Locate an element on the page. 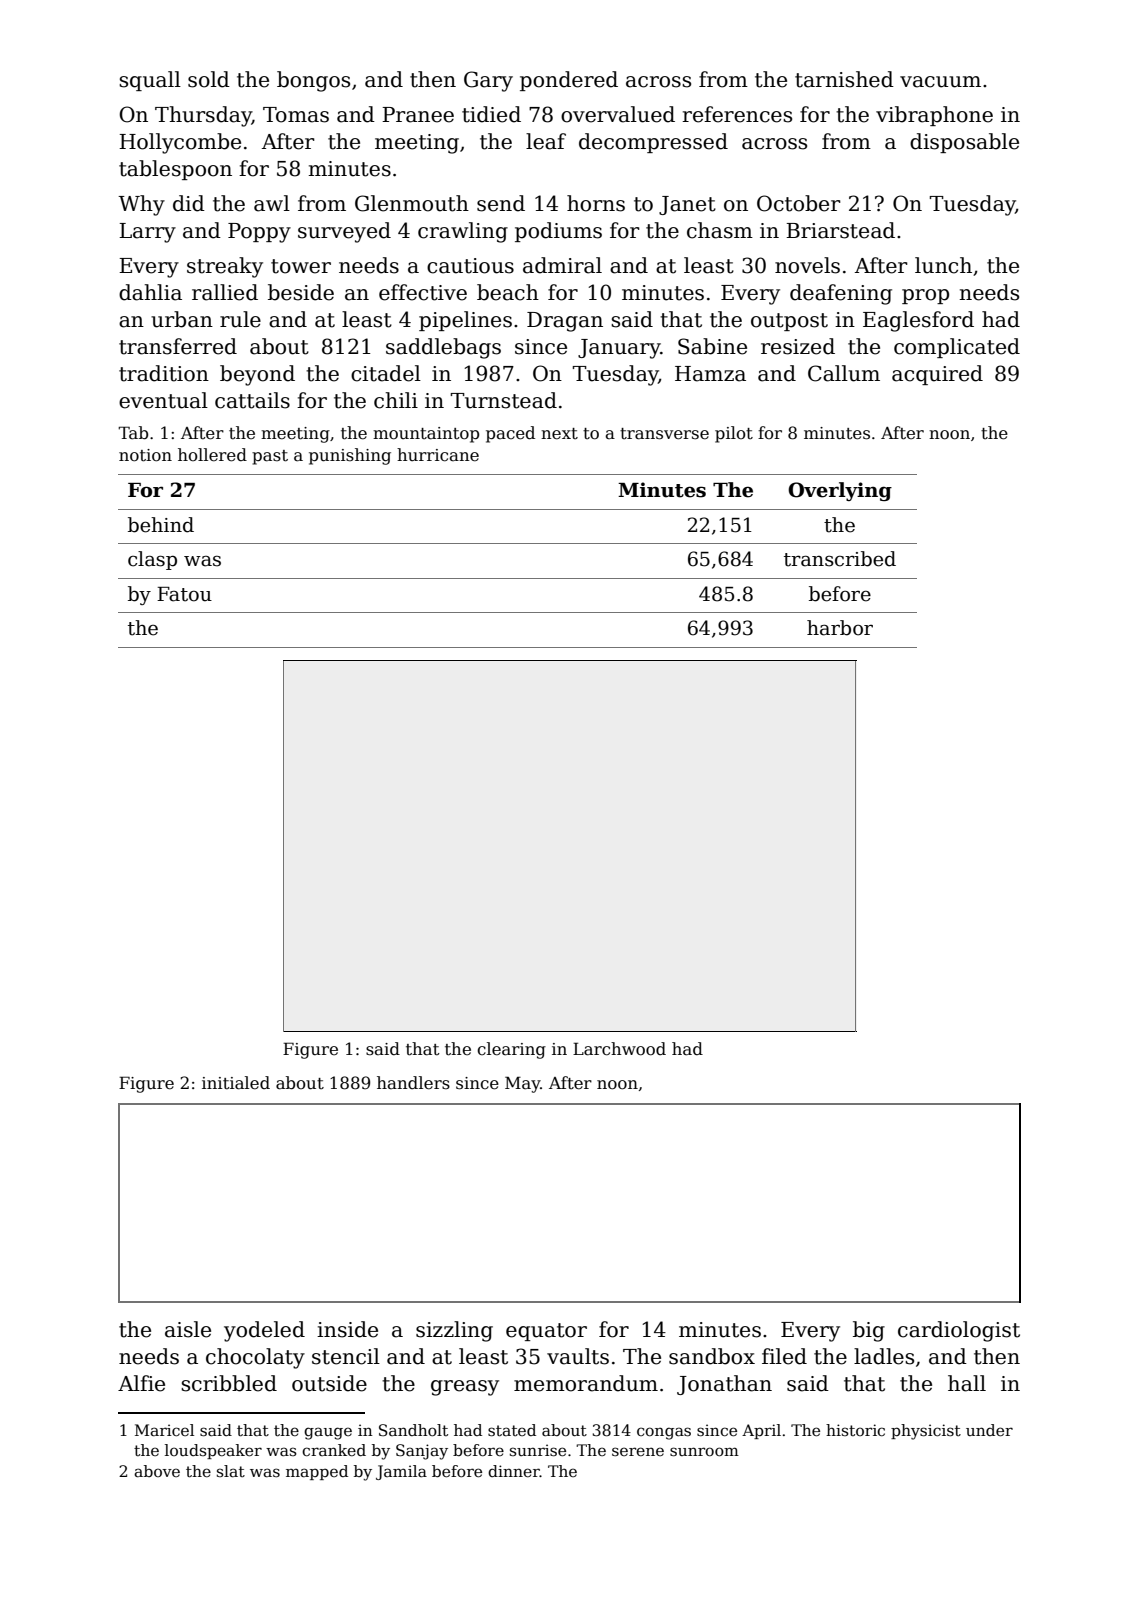  transcribed is located at coordinates (840, 559).
